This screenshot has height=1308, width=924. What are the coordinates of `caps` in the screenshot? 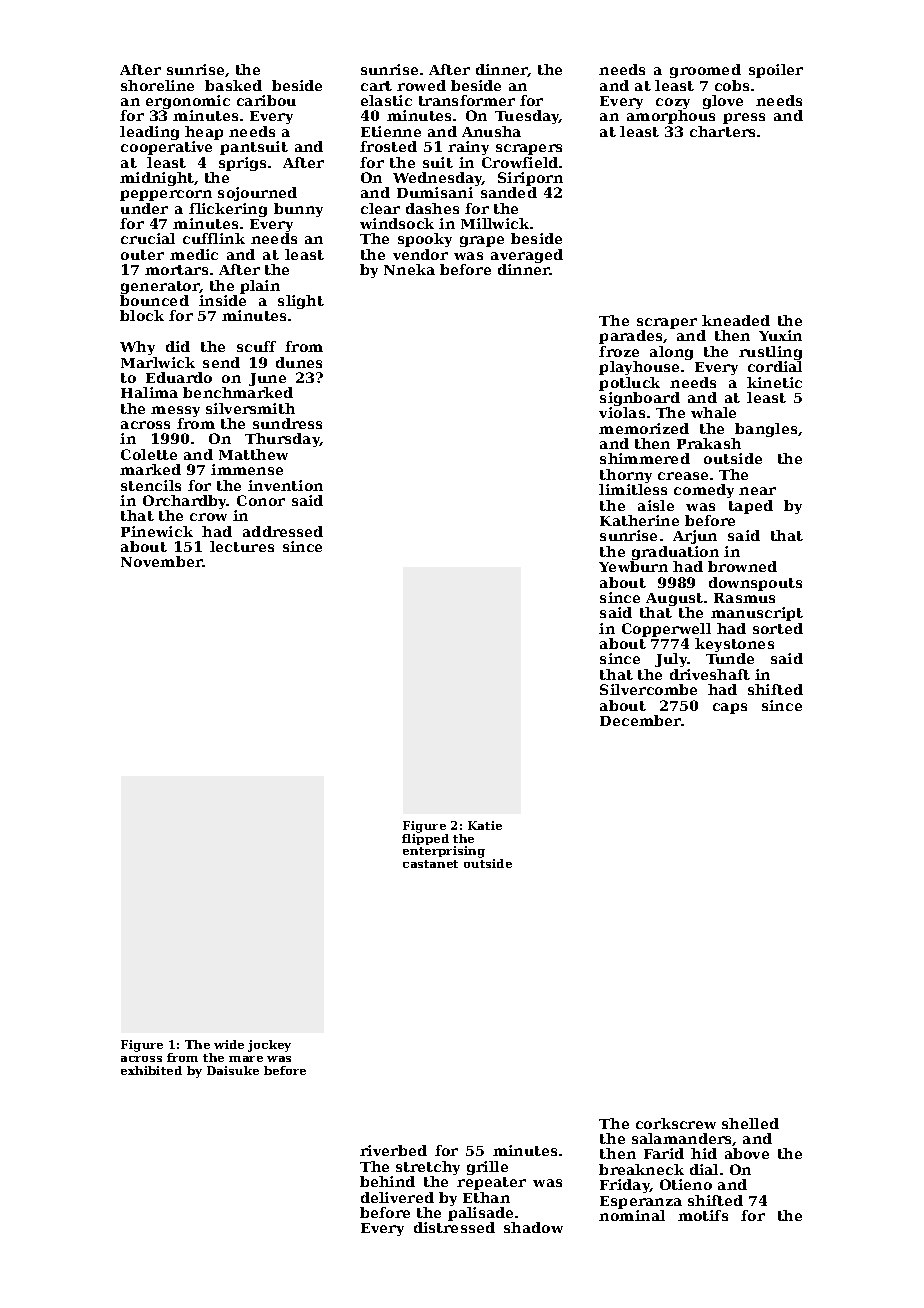 It's located at (730, 708).
